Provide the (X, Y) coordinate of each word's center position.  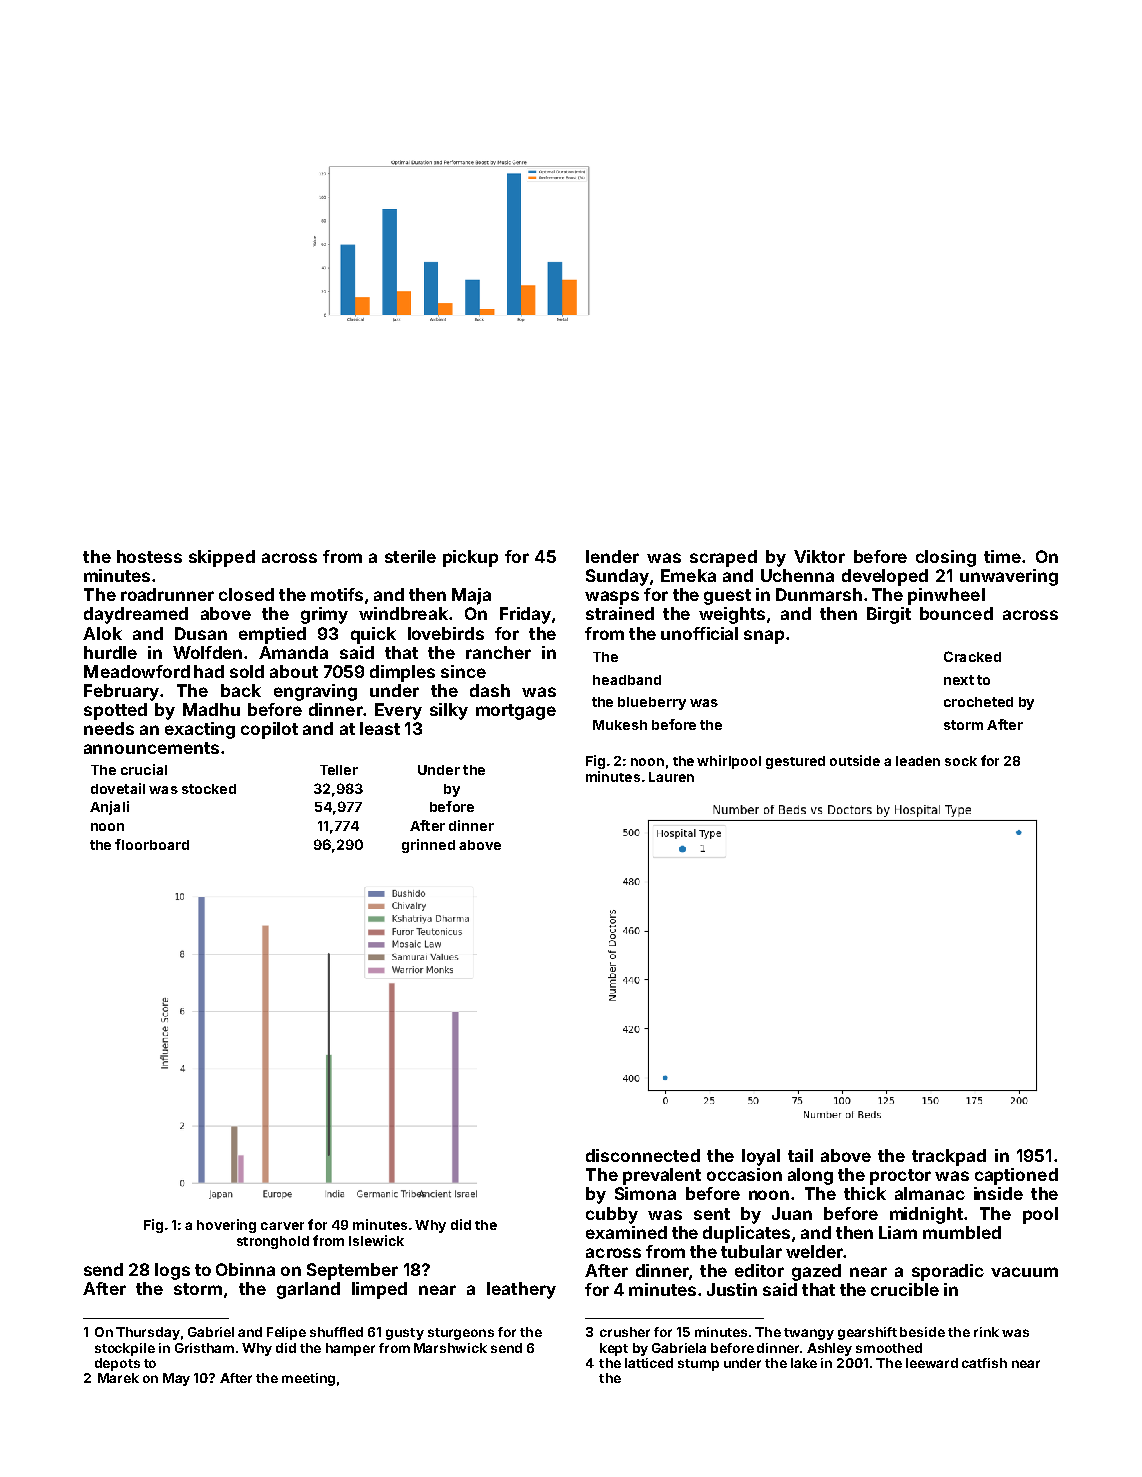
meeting (308, 1379)
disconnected (643, 1155)
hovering (226, 1226)
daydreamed (136, 615)
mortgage (516, 712)
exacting (200, 730)
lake (804, 1363)
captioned (1016, 1176)
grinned (428, 846)
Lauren (671, 777)
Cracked (972, 656)
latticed (649, 1363)
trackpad (949, 1157)
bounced (956, 613)
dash (490, 690)
